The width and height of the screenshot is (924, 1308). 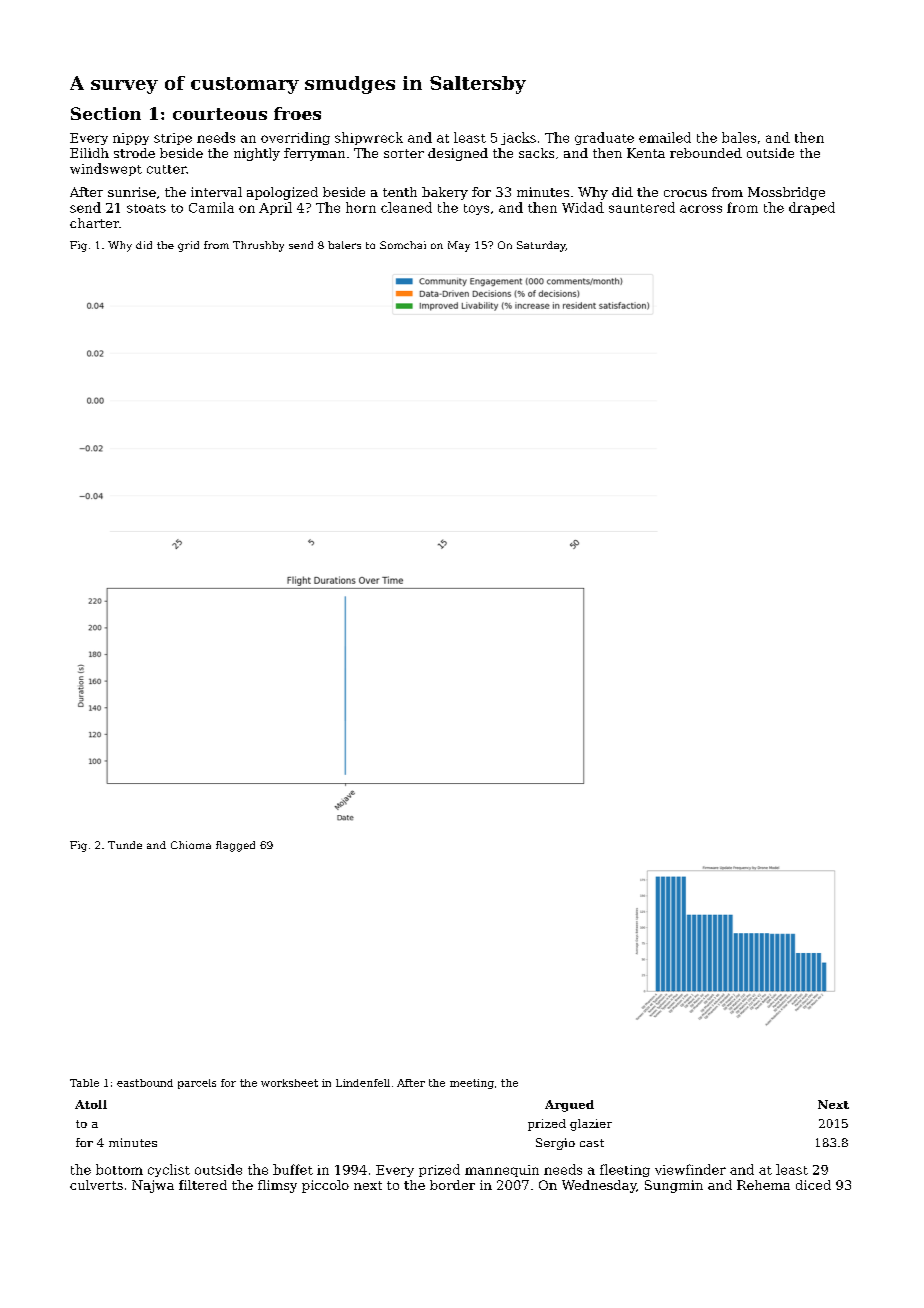 What do you see at coordinates (569, 1106) in the screenshot?
I see `Argued` at bounding box center [569, 1106].
